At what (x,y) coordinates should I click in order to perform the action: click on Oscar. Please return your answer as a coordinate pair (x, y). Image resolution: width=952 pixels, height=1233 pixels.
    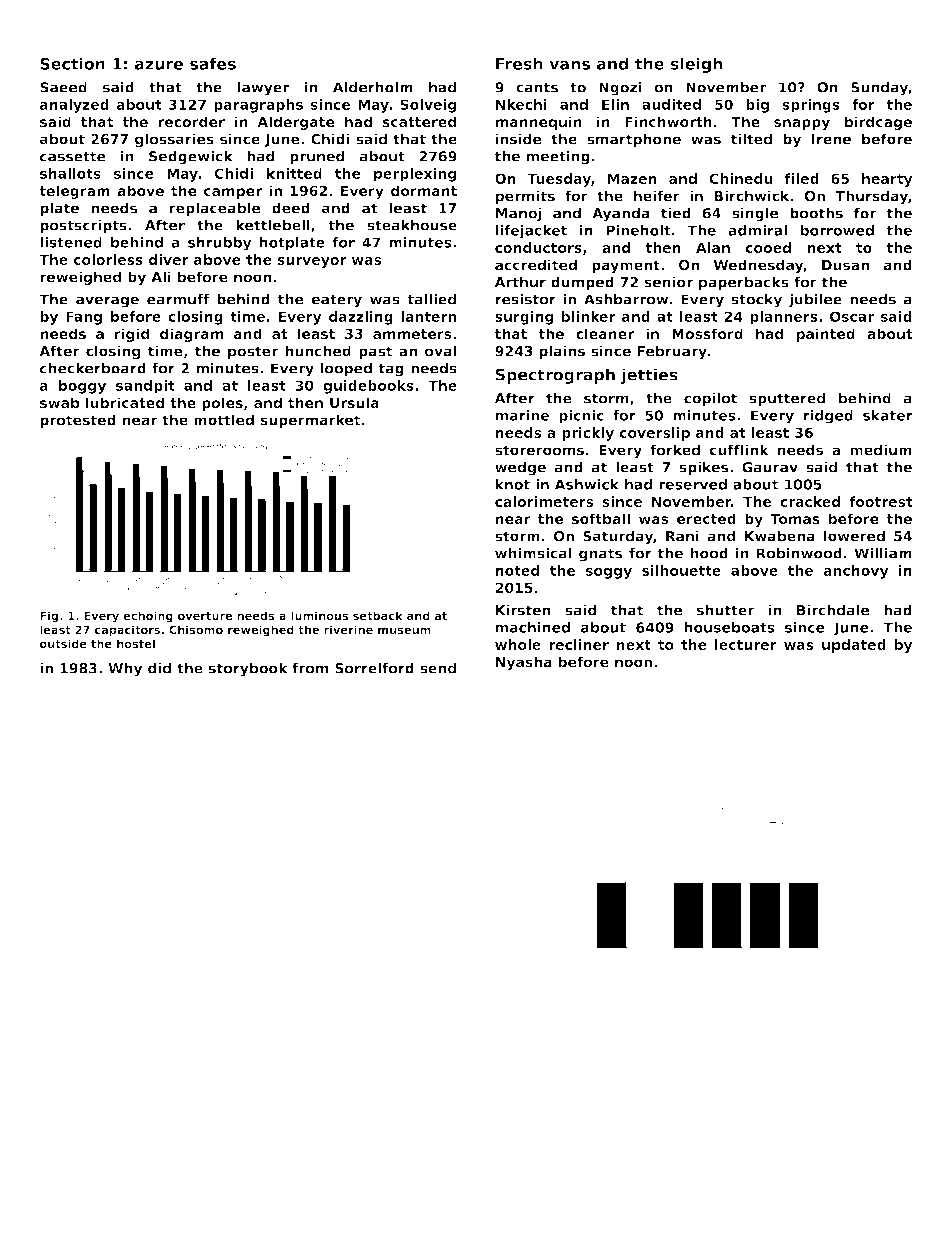
    Looking at the image, I should click on (852, 316).
